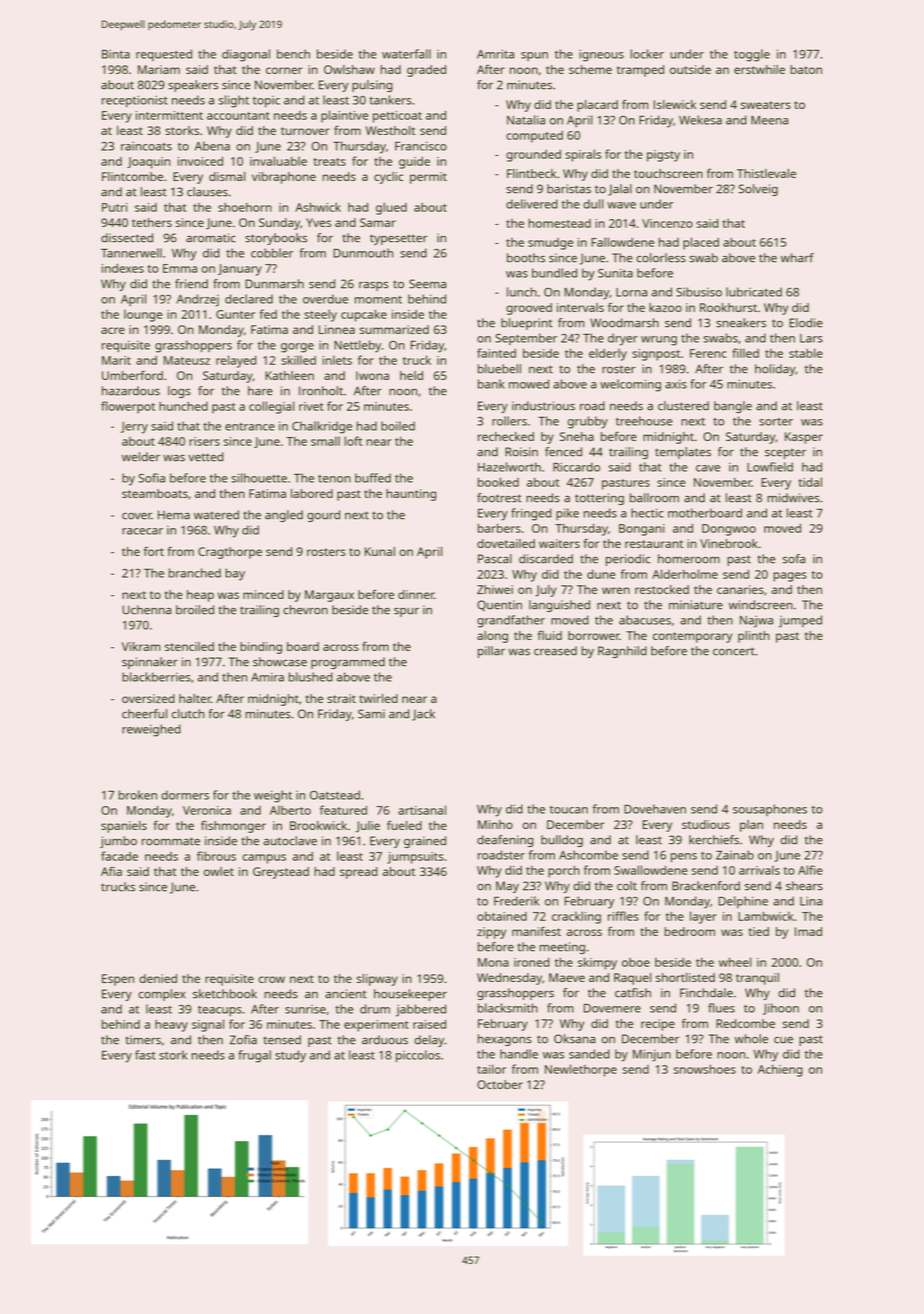  Describe the element at coordinates (526, 324) in the screenshot. I see `blueprint` at that location.
